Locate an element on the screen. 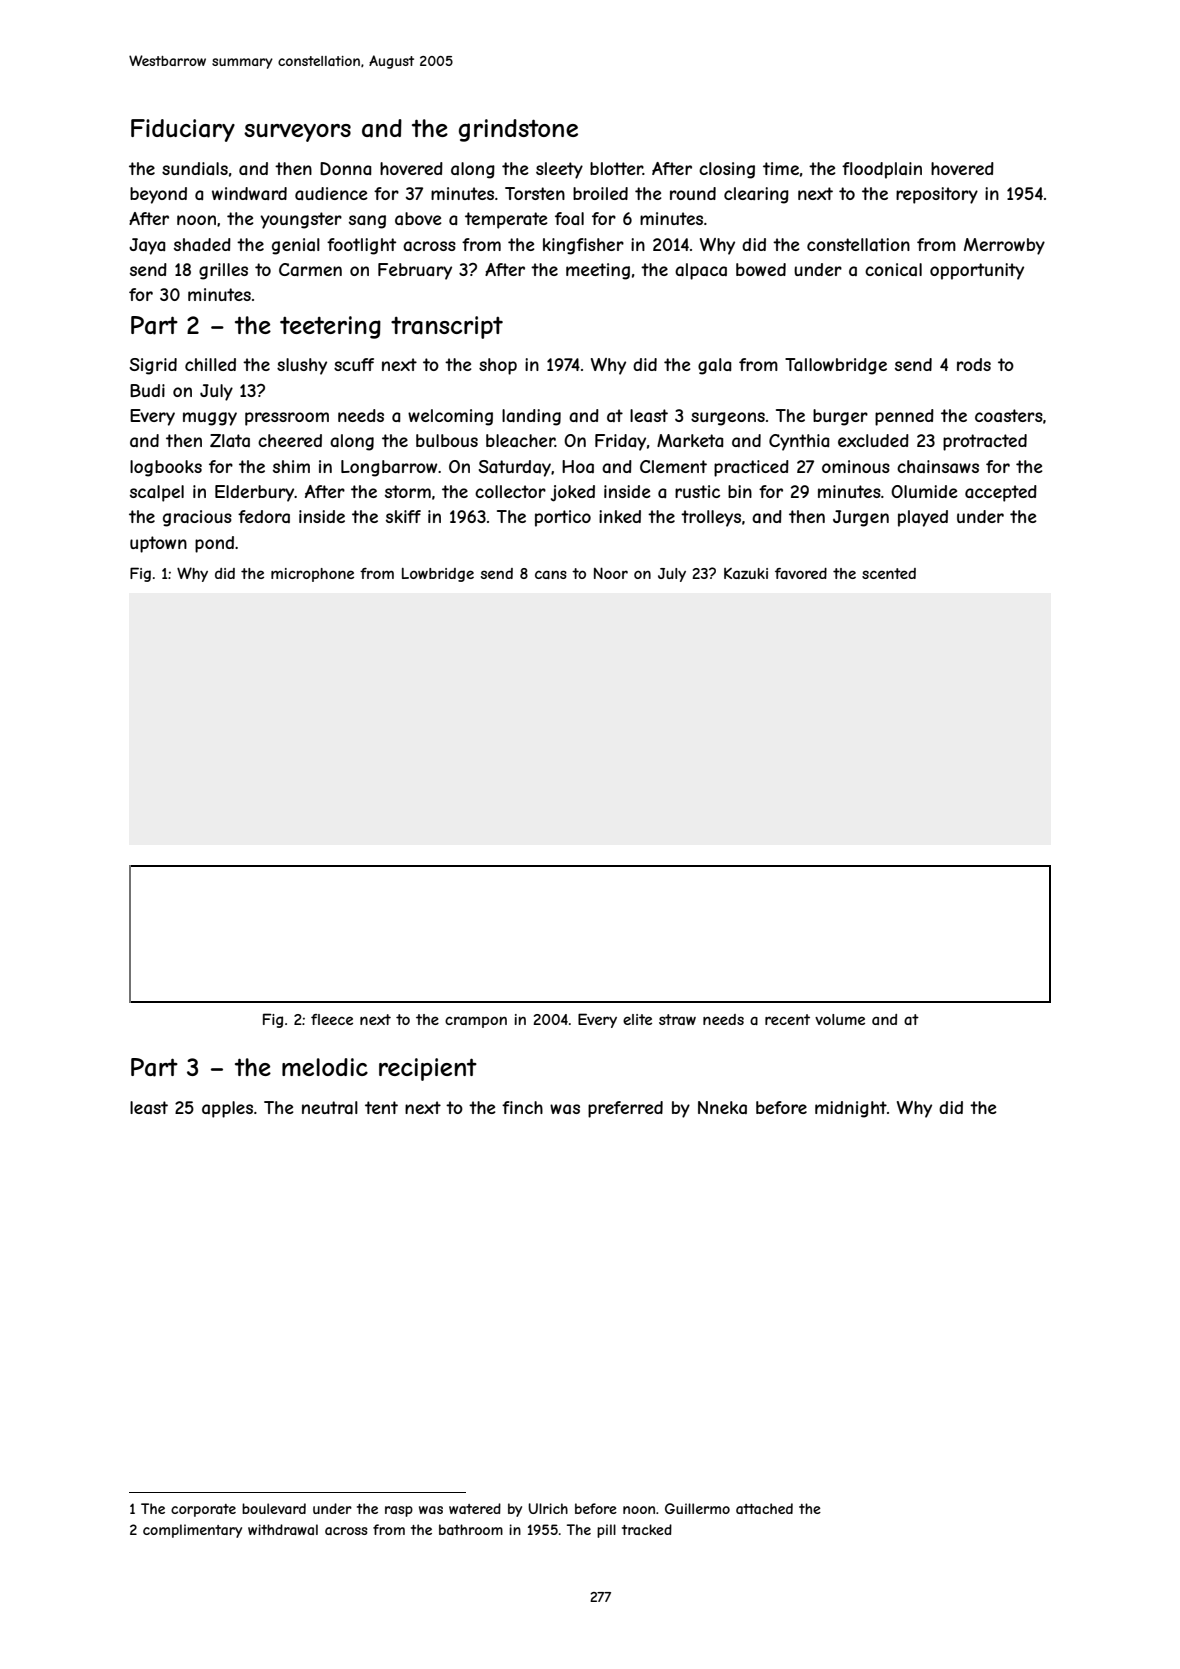 The height and width of the screenshot is (1669, 1180). complimentary is located at coordinates (192, 1531).
